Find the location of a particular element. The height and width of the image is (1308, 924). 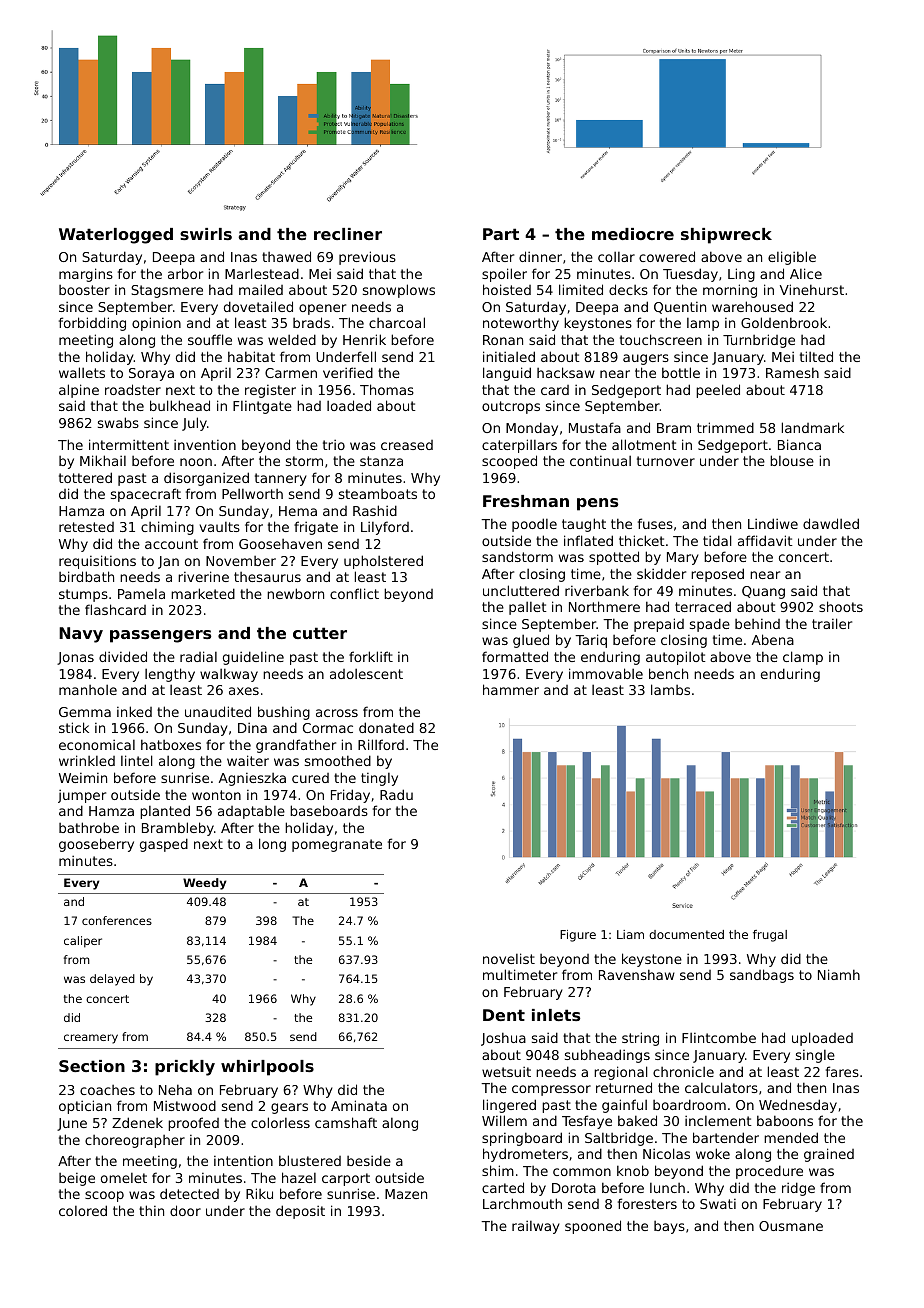

detected is located at coordinates (189, 1193).
